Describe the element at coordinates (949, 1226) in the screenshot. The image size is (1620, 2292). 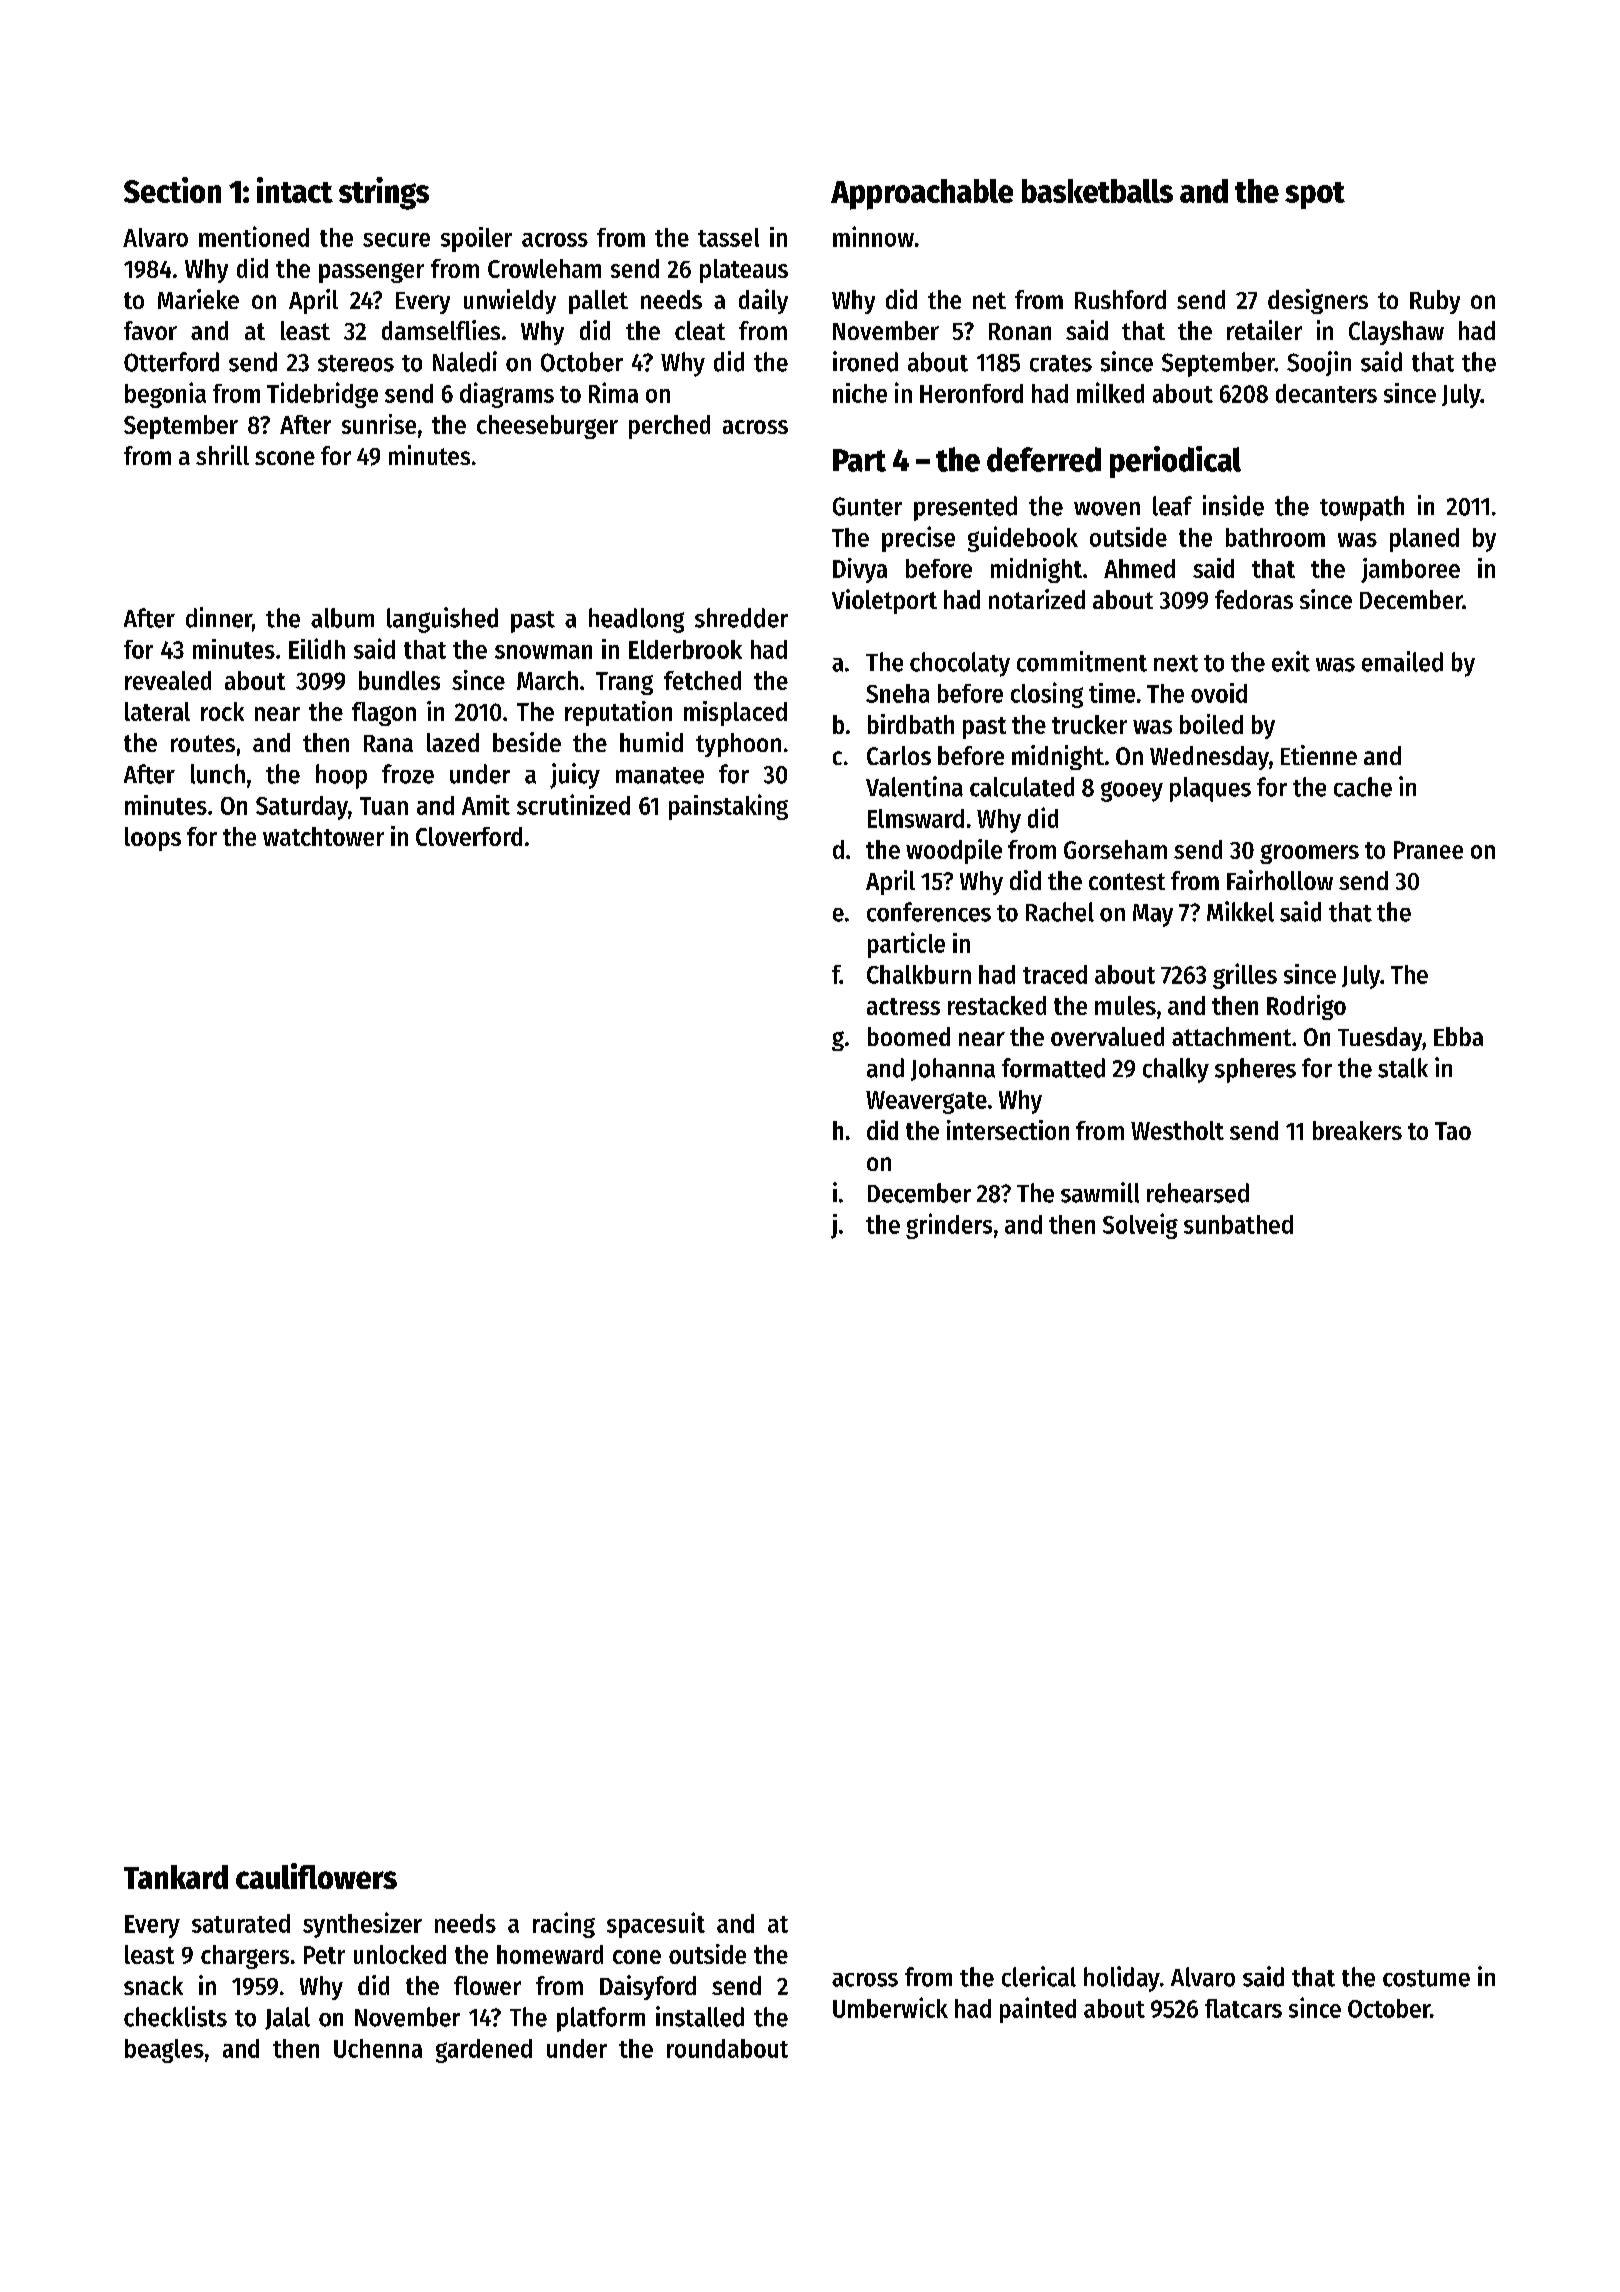
I see `grinders` at that location.
